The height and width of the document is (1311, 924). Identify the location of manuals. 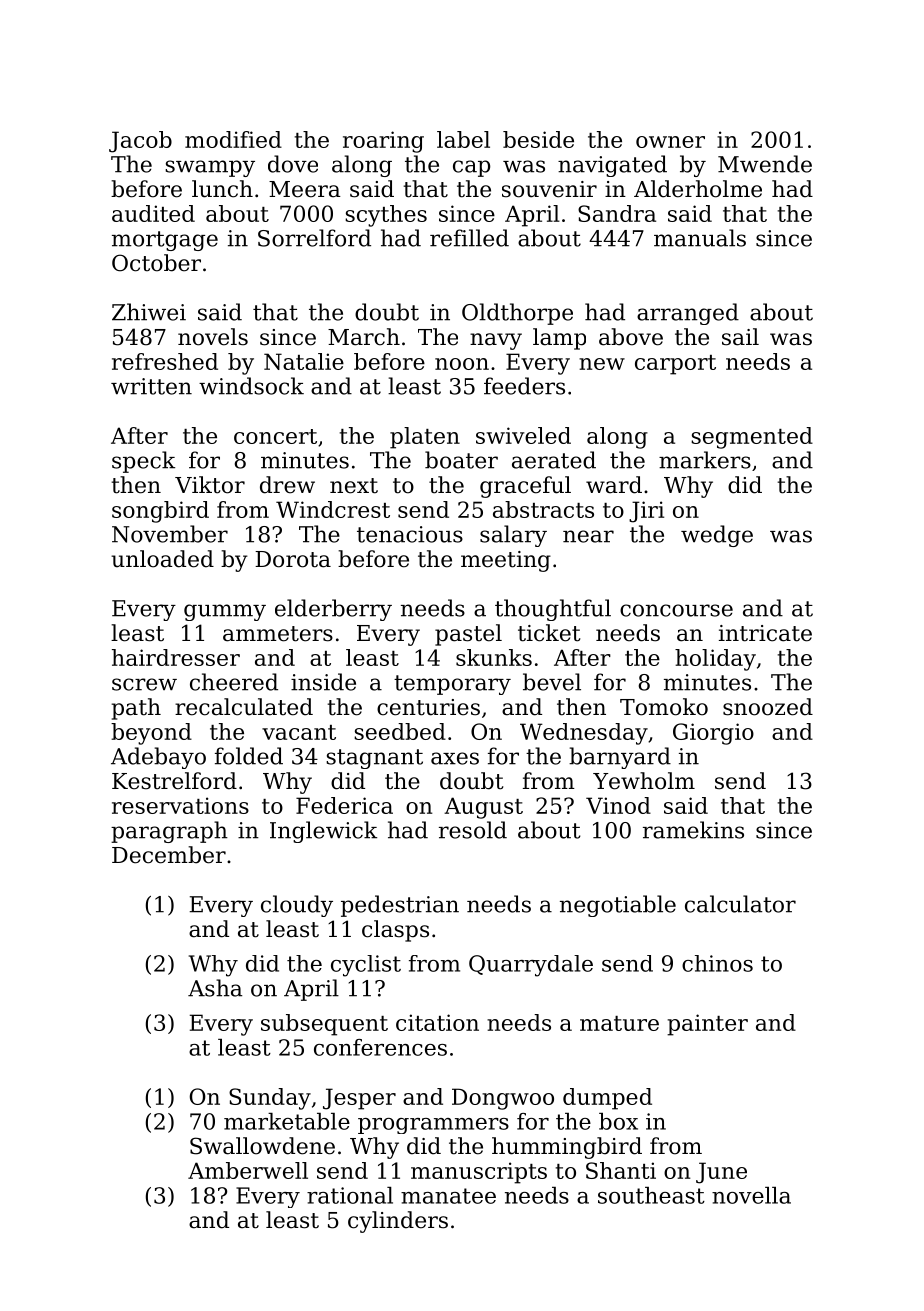
(700, 238).
